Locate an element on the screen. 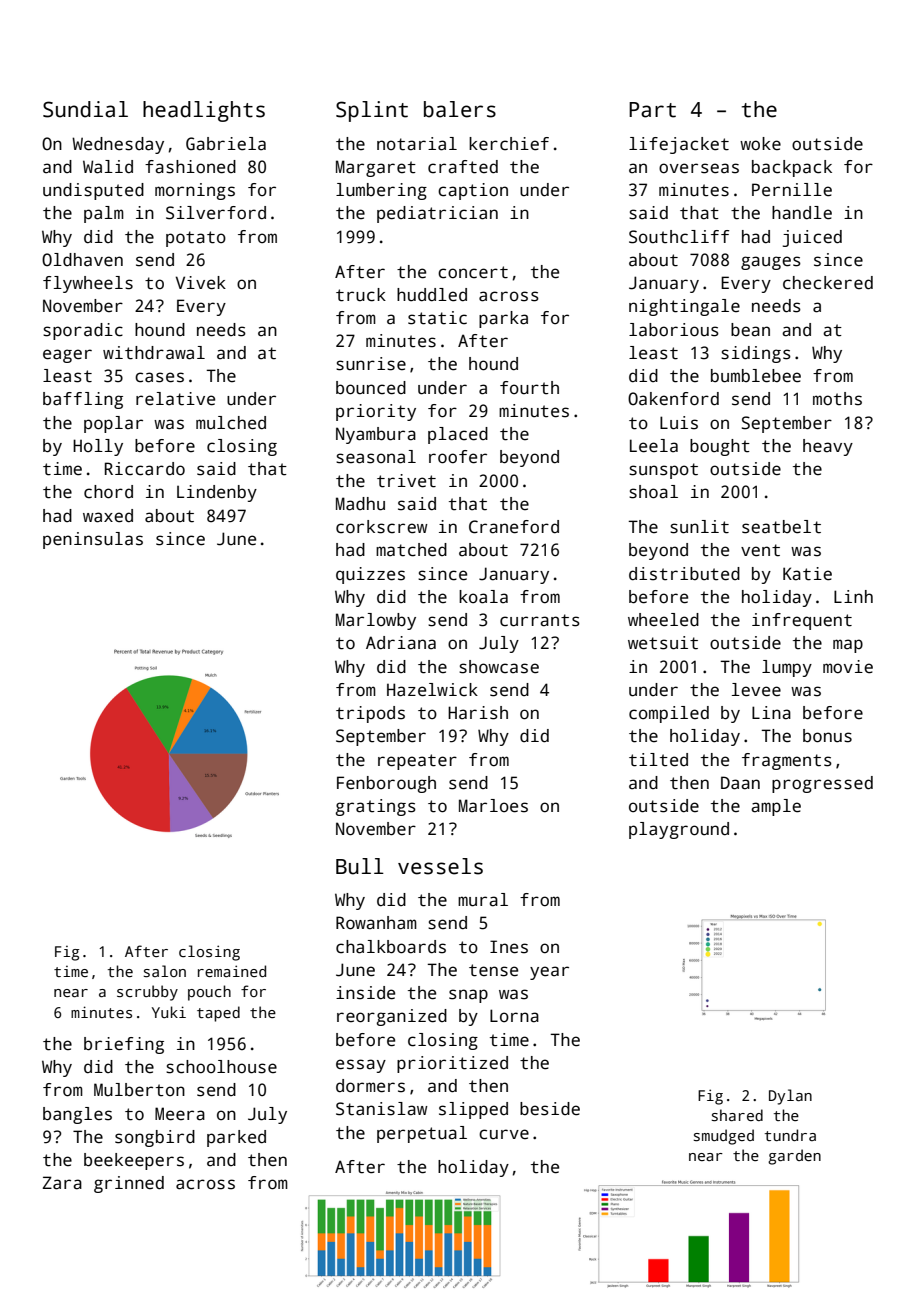 Image resolution: width=924 pixels, height=1308 pixels. briefing is located at coordinates (124, 1045).
